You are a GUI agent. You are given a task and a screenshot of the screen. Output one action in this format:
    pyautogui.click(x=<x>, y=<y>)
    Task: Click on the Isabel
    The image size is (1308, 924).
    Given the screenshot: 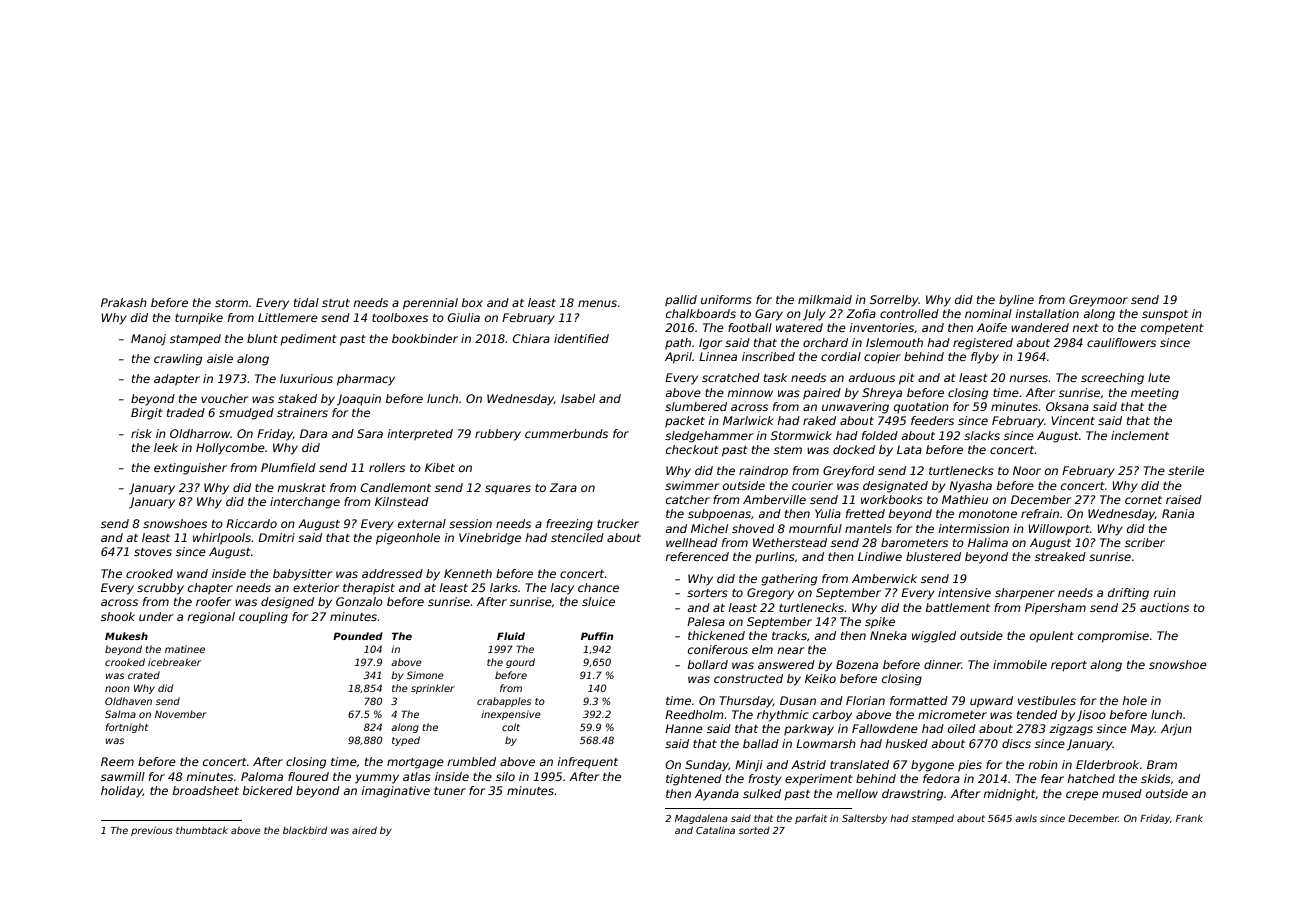 What is the action you would take?
    pyautogui.click(x=578, y=398)
